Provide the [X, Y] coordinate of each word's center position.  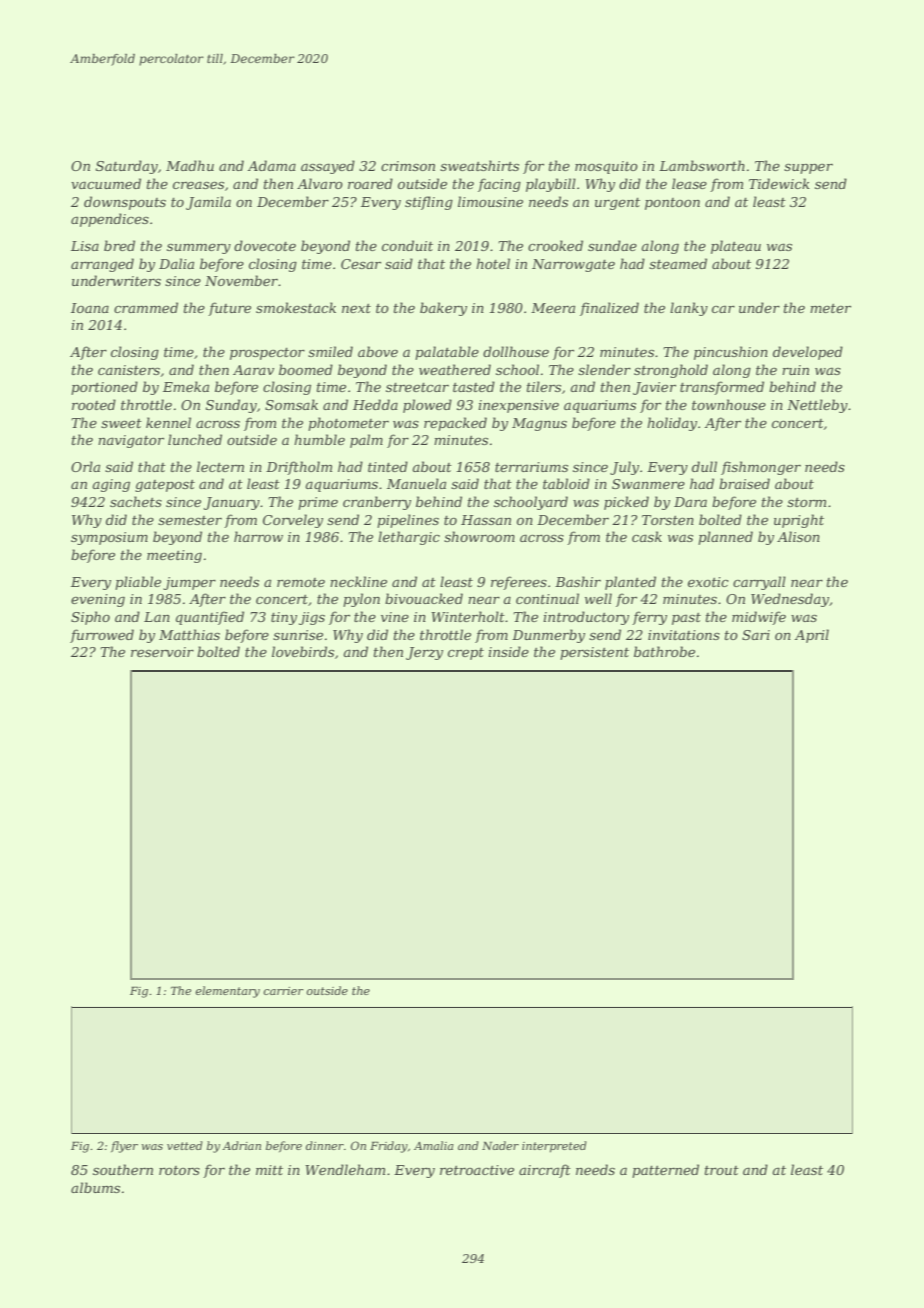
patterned [665, 1171]
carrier [283, 991]
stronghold [671, 371]
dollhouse [516, 351]
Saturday [127, 167]
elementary [227, 992]
